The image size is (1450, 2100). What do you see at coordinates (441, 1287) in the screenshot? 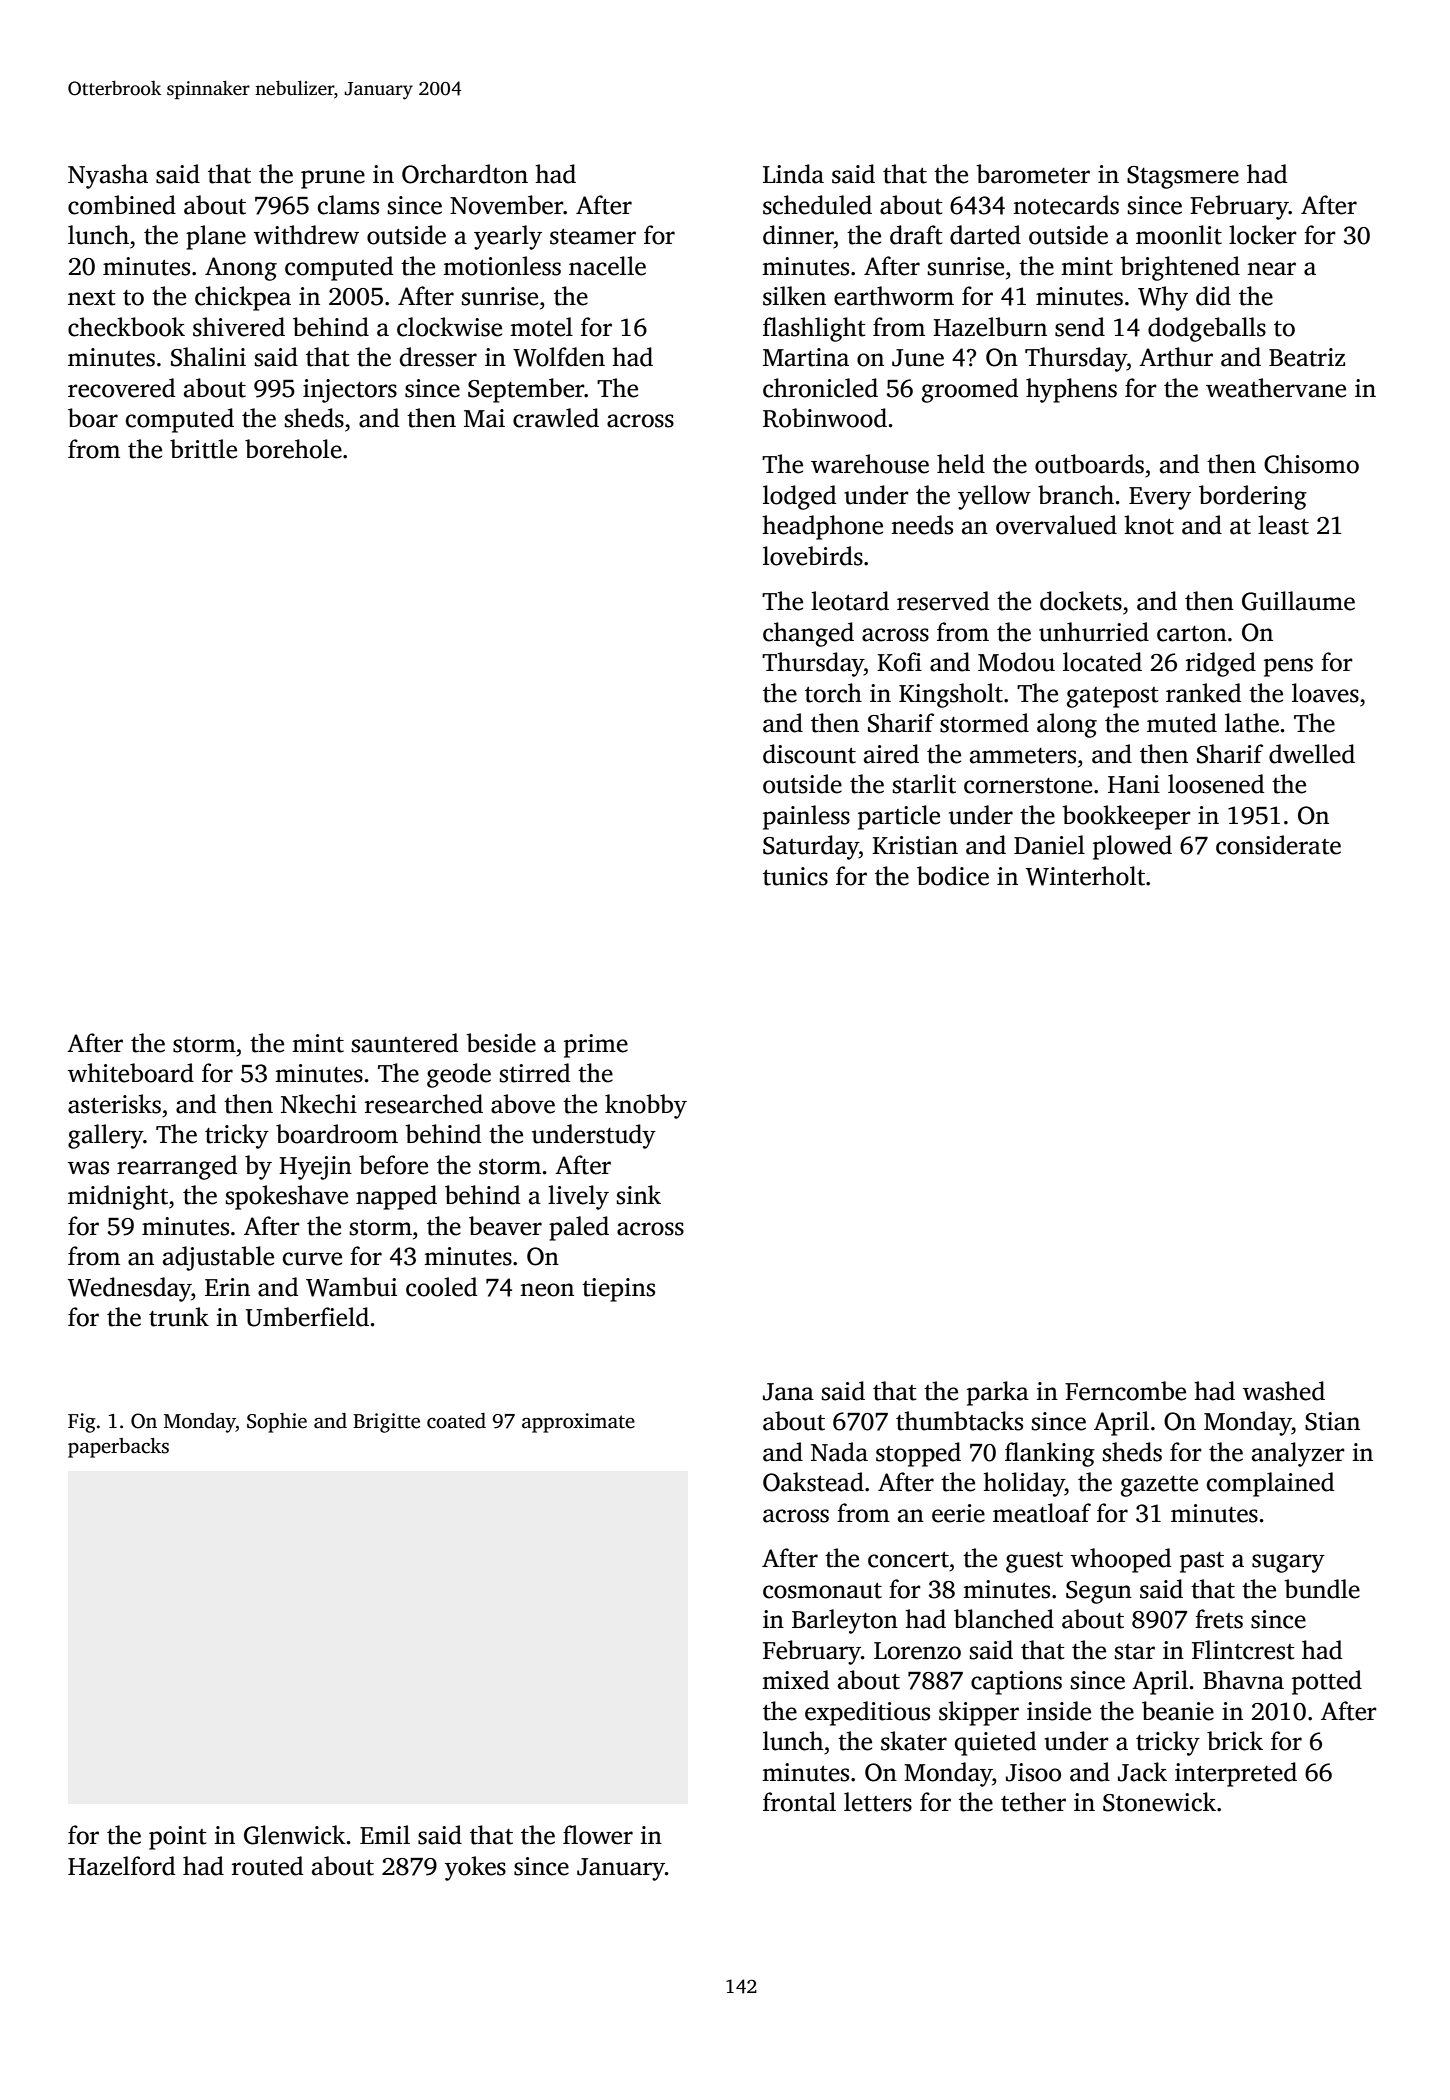
I see `cooled` at bounding box center [441, 1287].
